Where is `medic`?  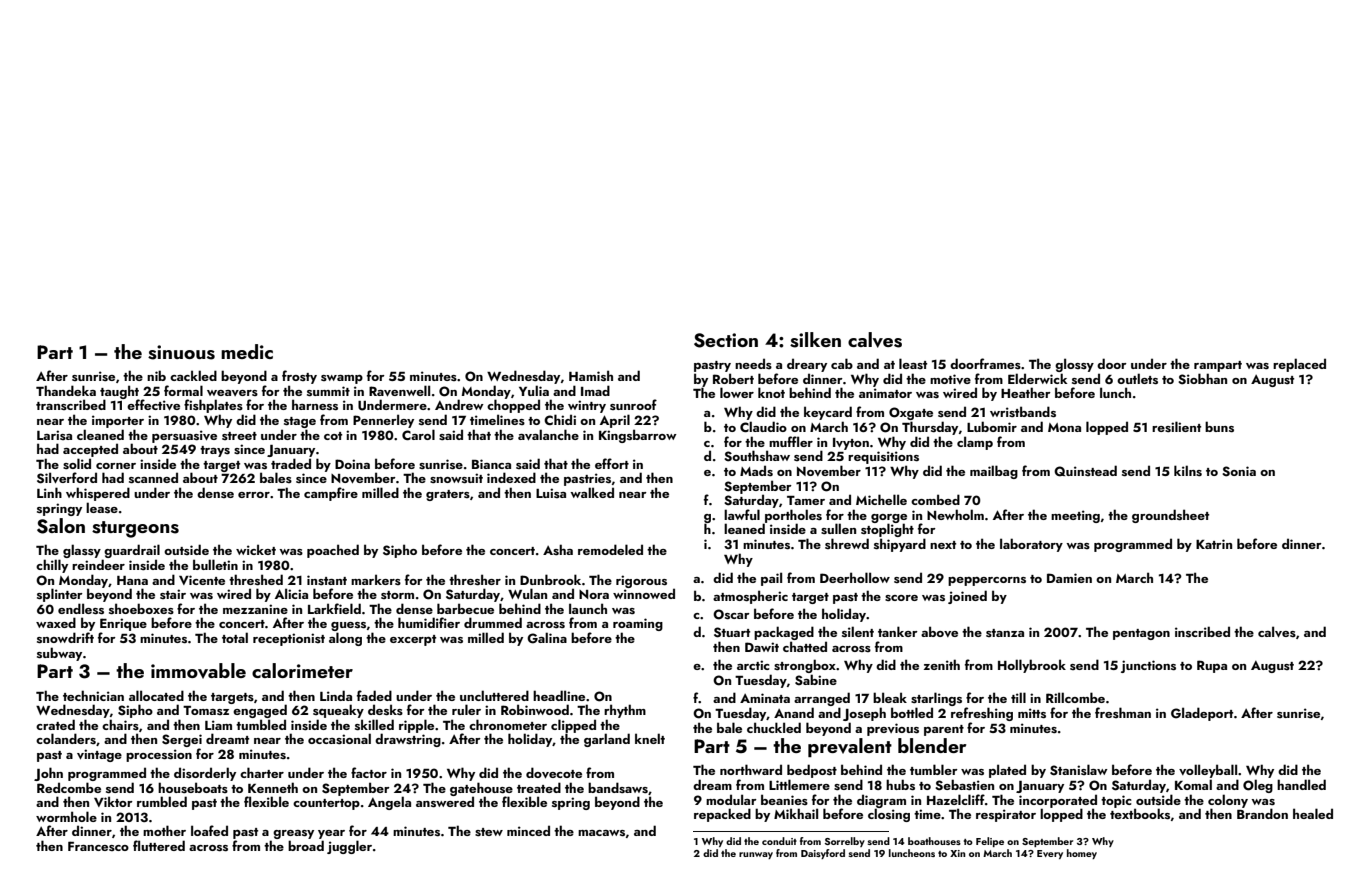 medic is located at coordinates (247, 351).
